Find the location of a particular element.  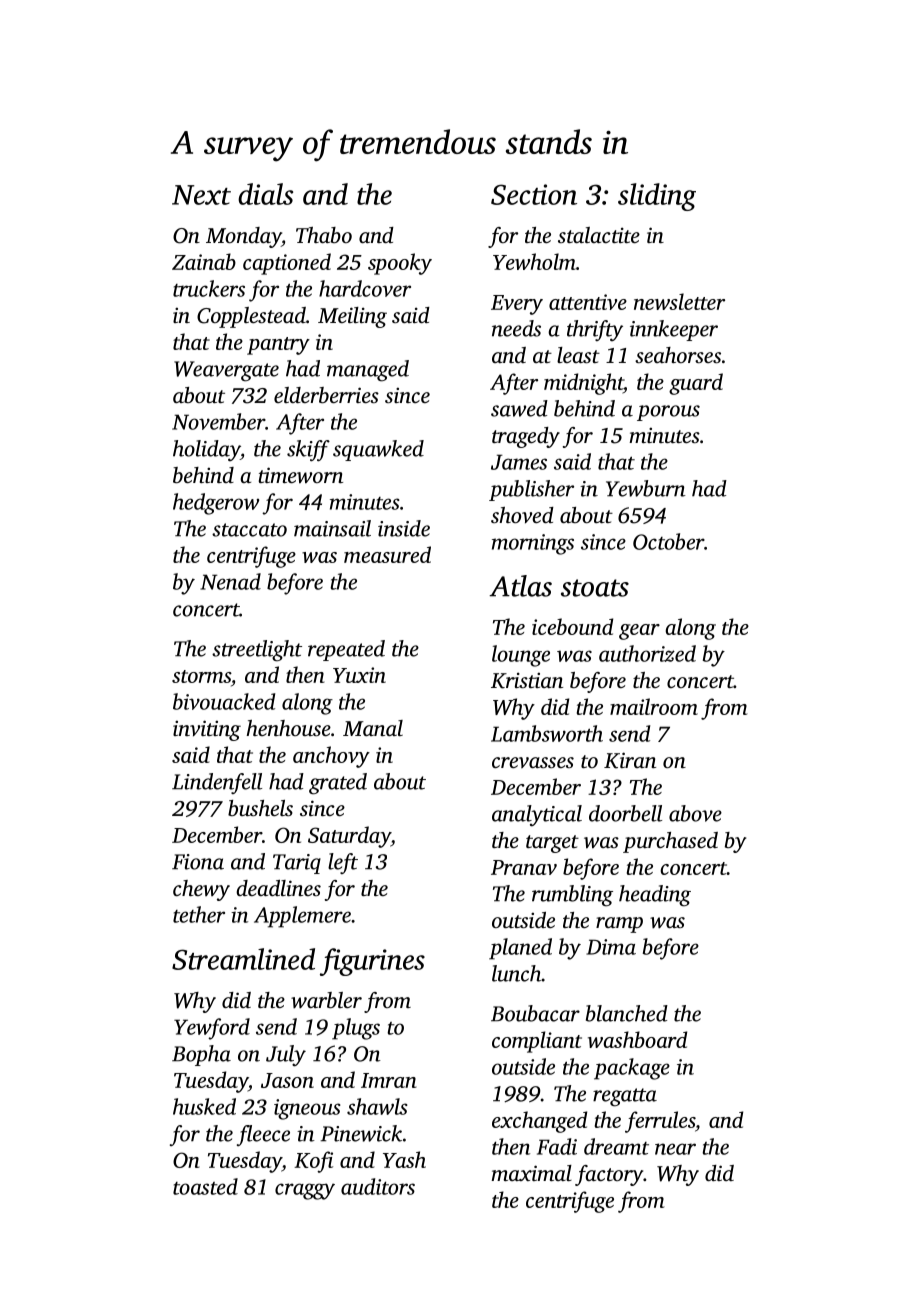

hedgerow is located at coordinates (216, 504).
